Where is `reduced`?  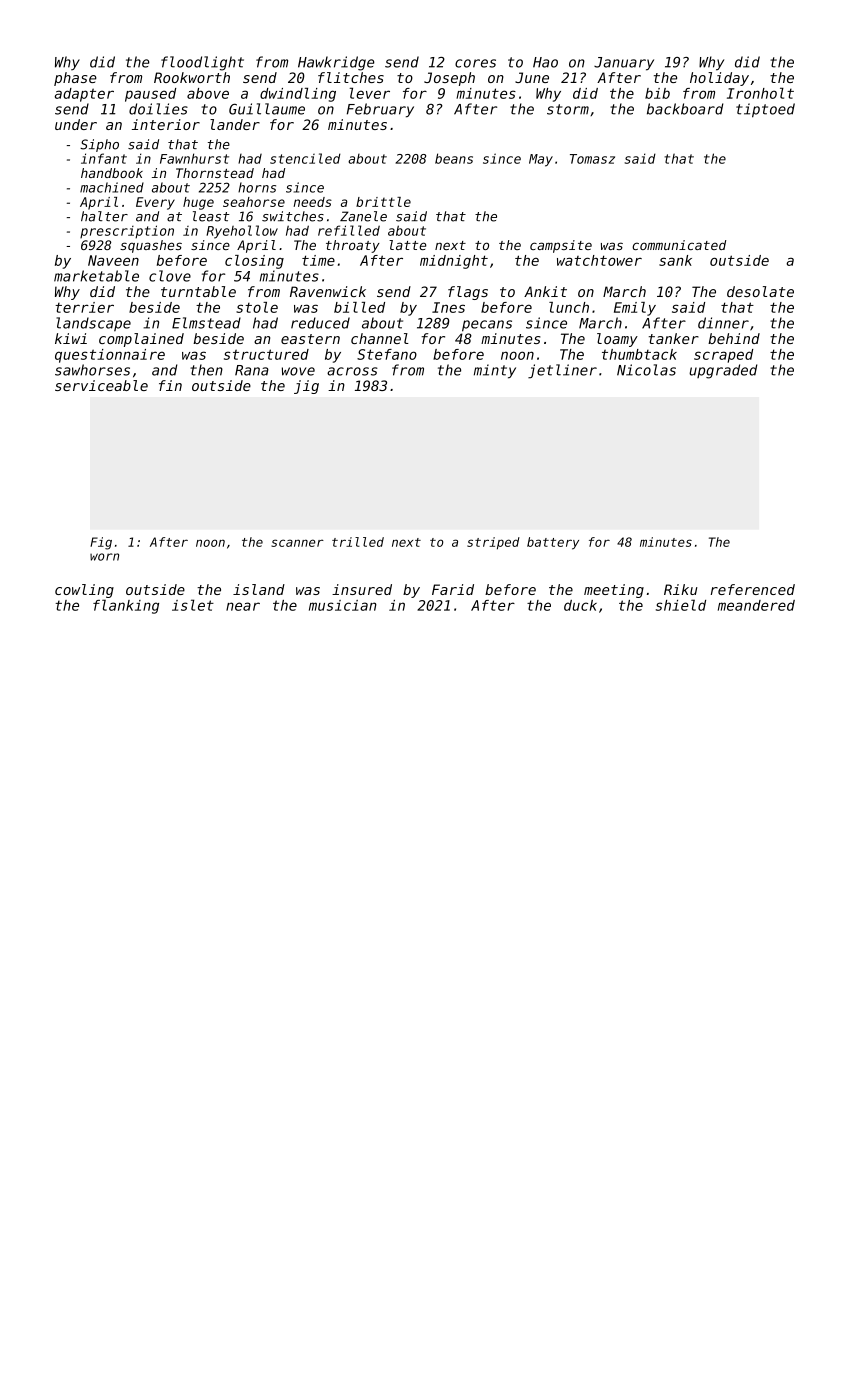
reduced is located at coordinates (320, 323).
